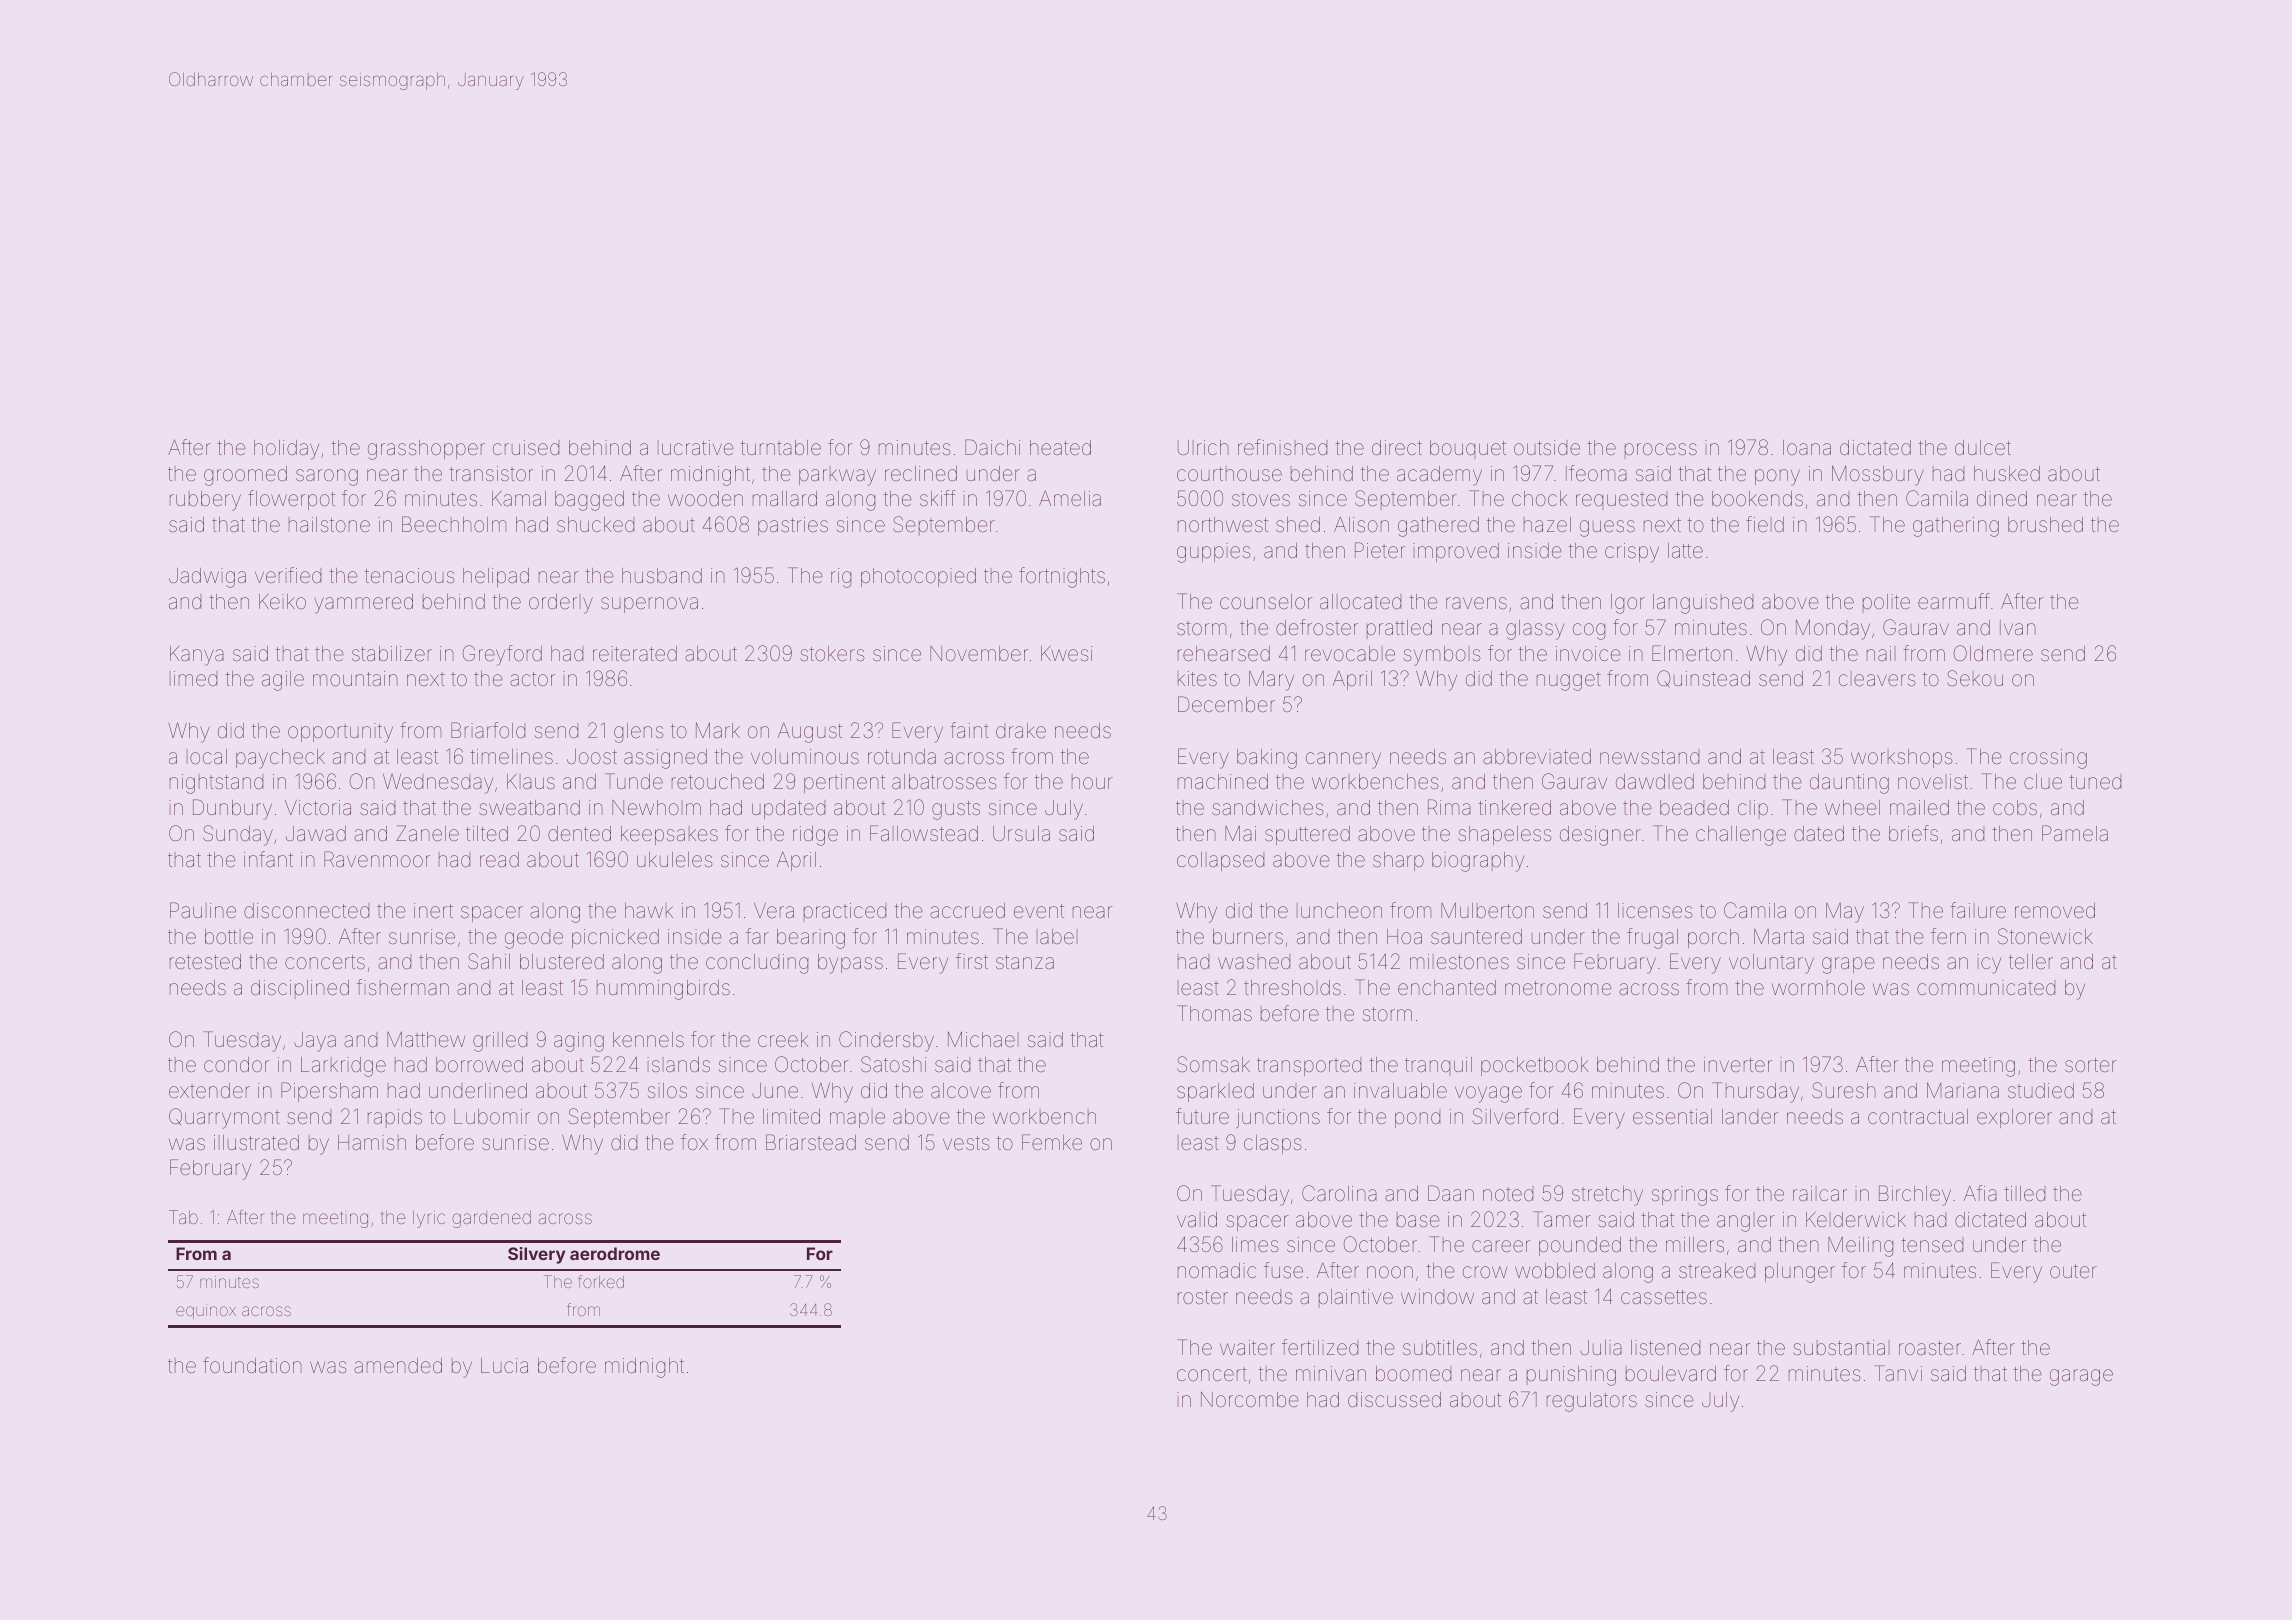  Describe the element at coordinates (2041, 1090) in the document. I see `studied` at that location.
